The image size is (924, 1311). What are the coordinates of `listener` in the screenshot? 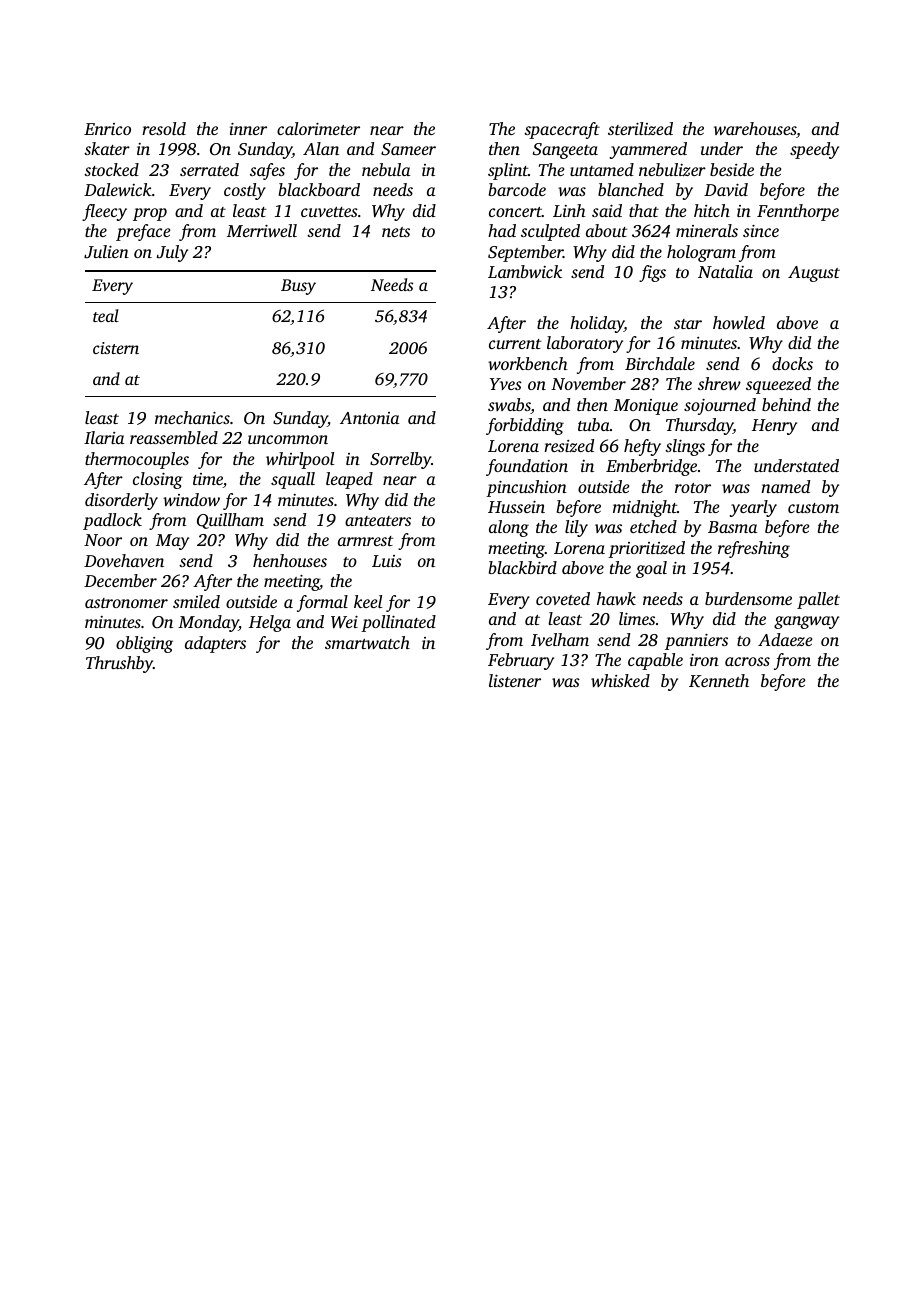 It's located at (515, 680).
